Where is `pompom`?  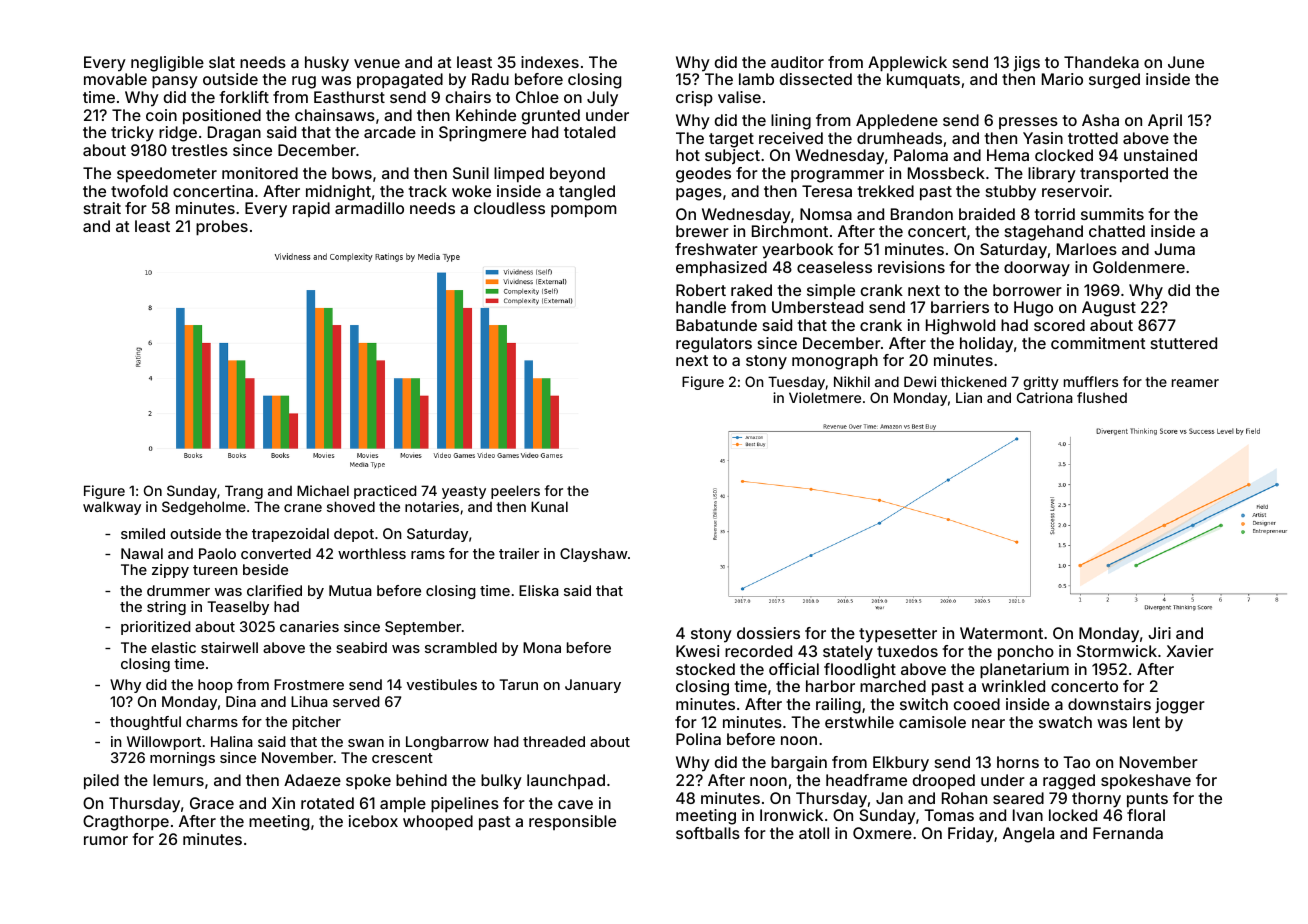
pompom is located at coordinates (584, 211).
